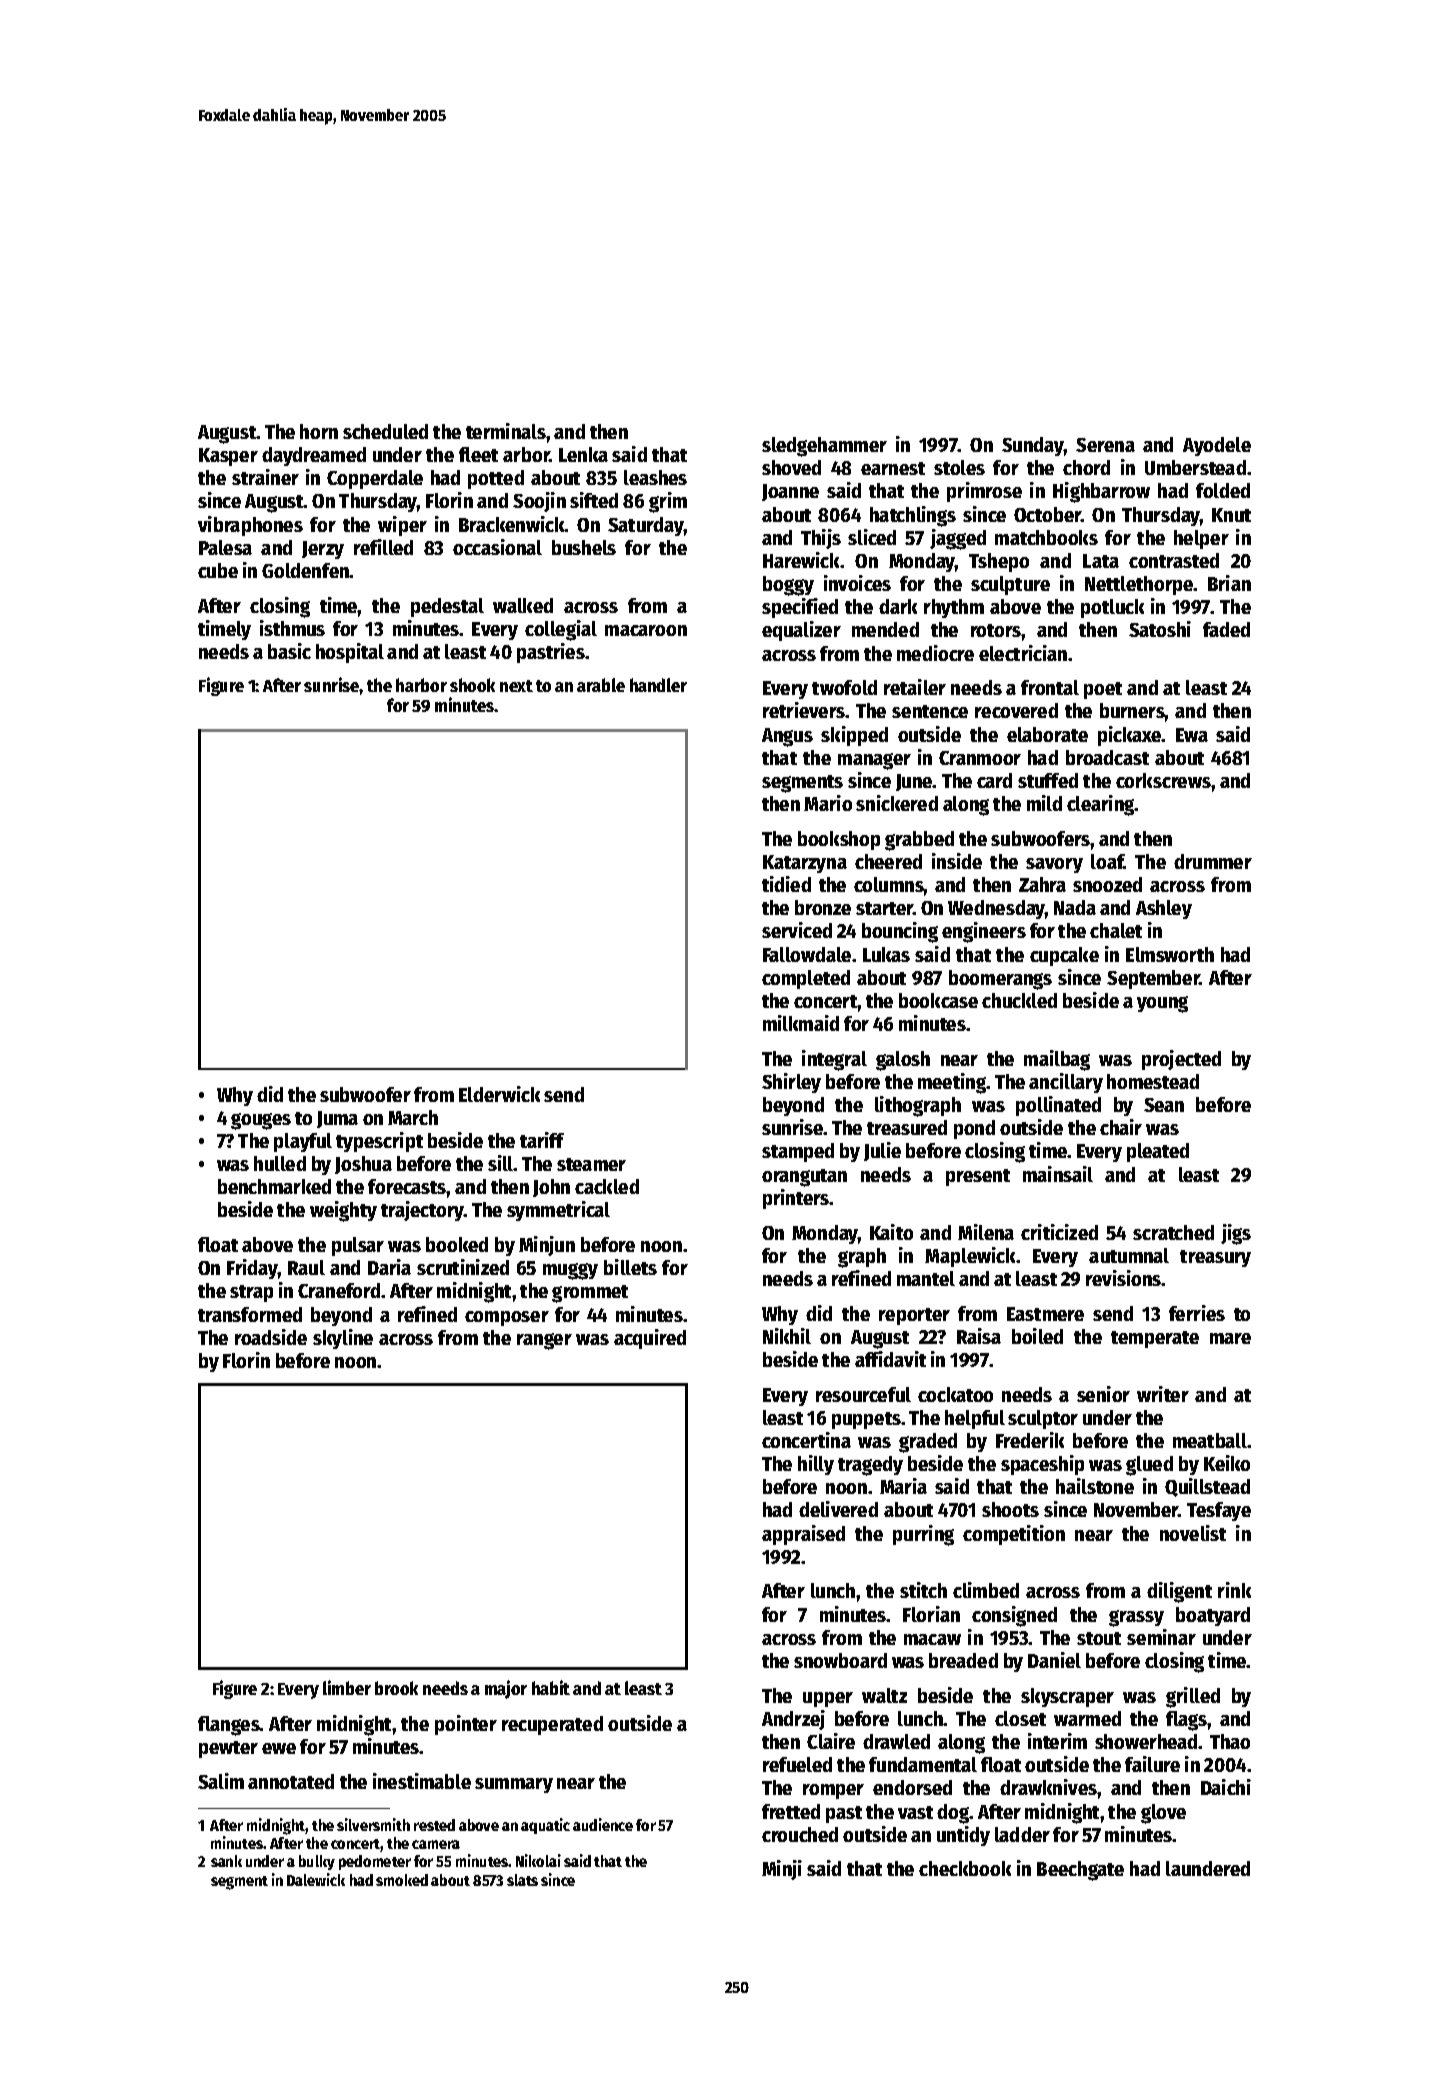 This document has height=2100, width=1450. I want to click on rink, so click(1234, 1590).
